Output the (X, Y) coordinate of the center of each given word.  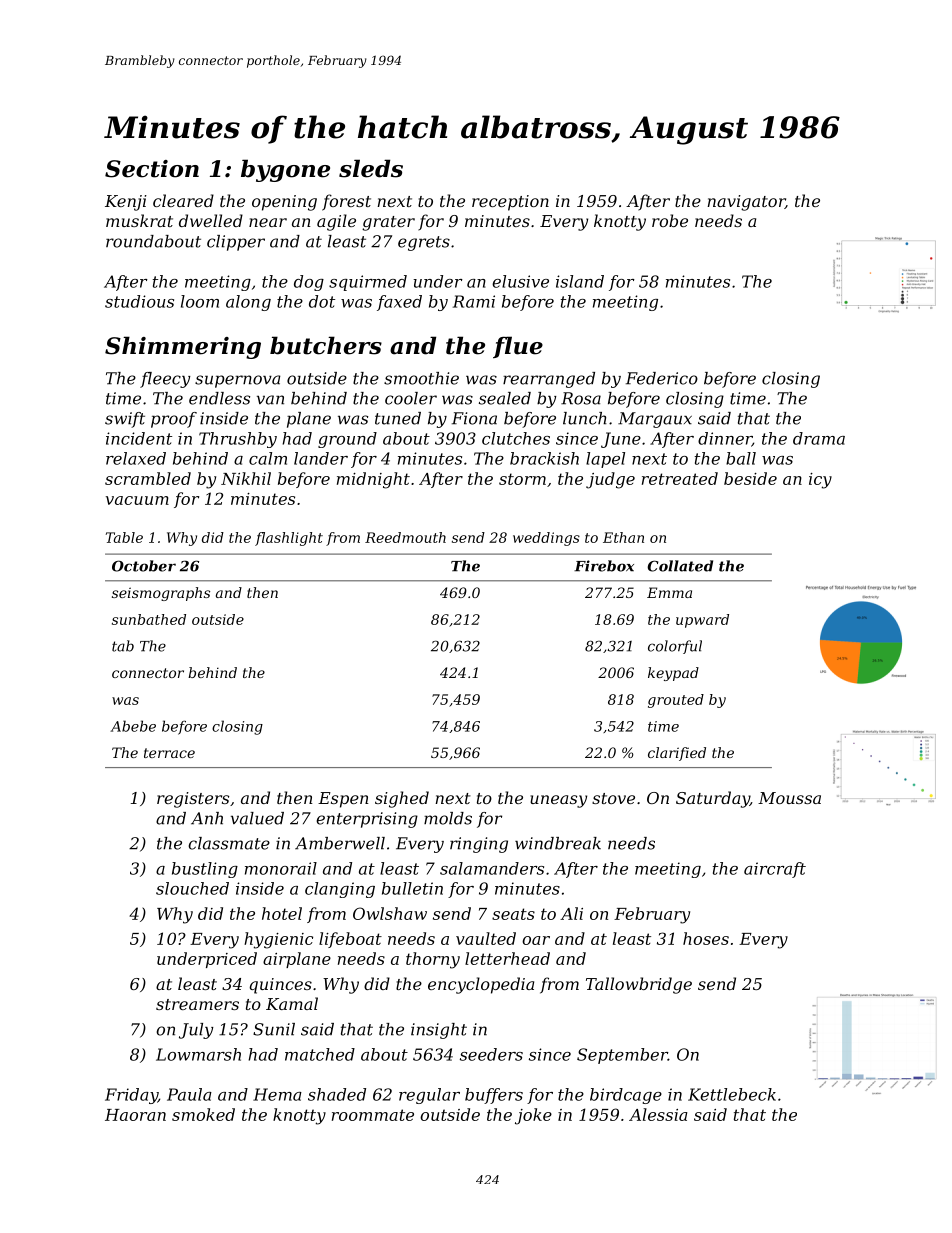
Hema (277, 1094)
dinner (725, 439)
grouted (676, 701)
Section (152, 169)
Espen (343, 800)
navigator (746, 203)
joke (533, 1116)
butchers (326, 345)
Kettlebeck (732, 1094)
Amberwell (340, 843)
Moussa (789, 798)
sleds (371, 168)
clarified (677, 754)
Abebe (133, 726)
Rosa (581, 398)
